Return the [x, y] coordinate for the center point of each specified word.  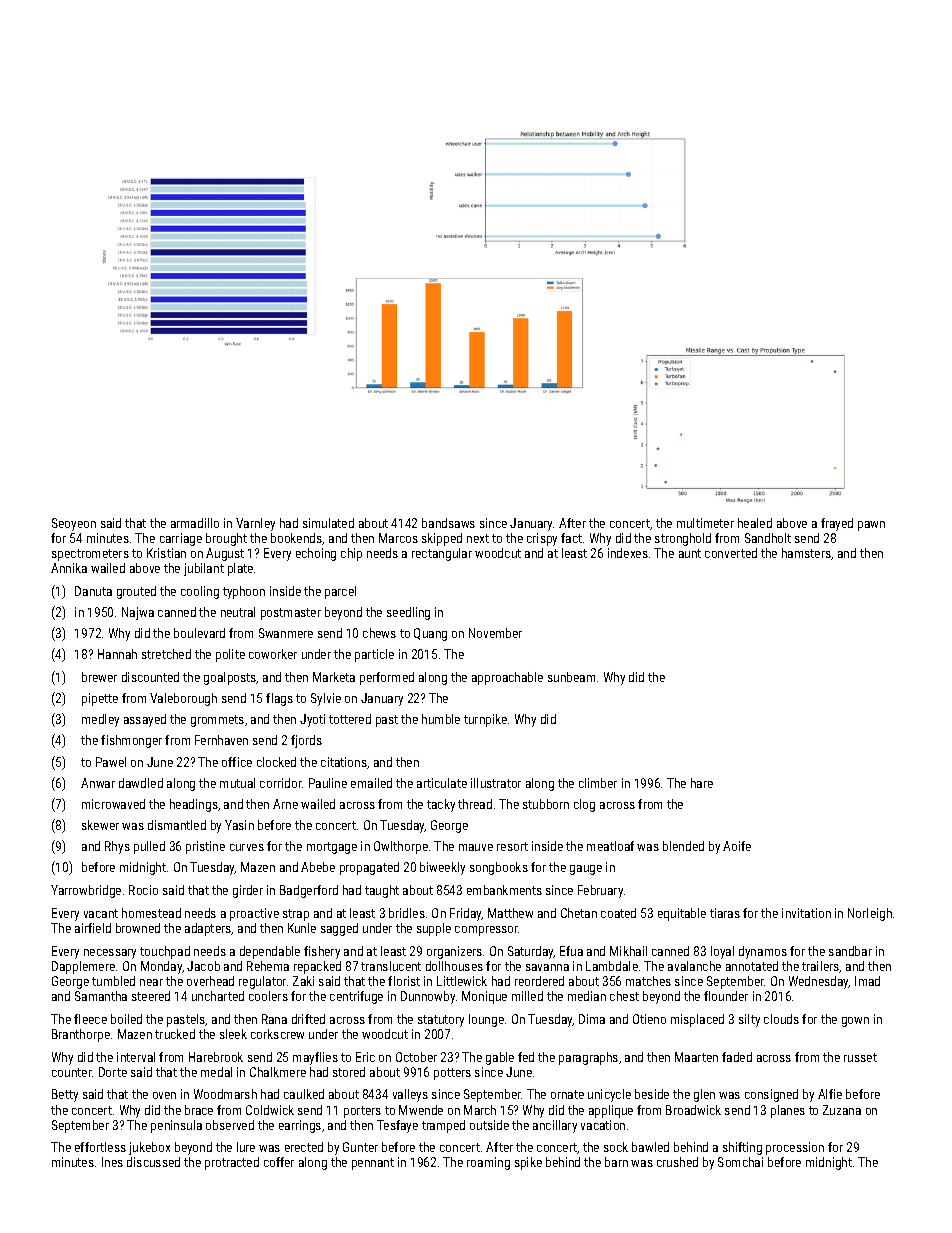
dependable [270, 952]
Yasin [239, 825]
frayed [837, 524]
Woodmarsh [225, 1094]
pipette [100, 699]
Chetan [579, 913]
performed [387, 678]
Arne [285, 804]
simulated [328, 523]
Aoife [737, 846]
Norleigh [870, 914]
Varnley [255, 524]
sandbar [850, 951]
